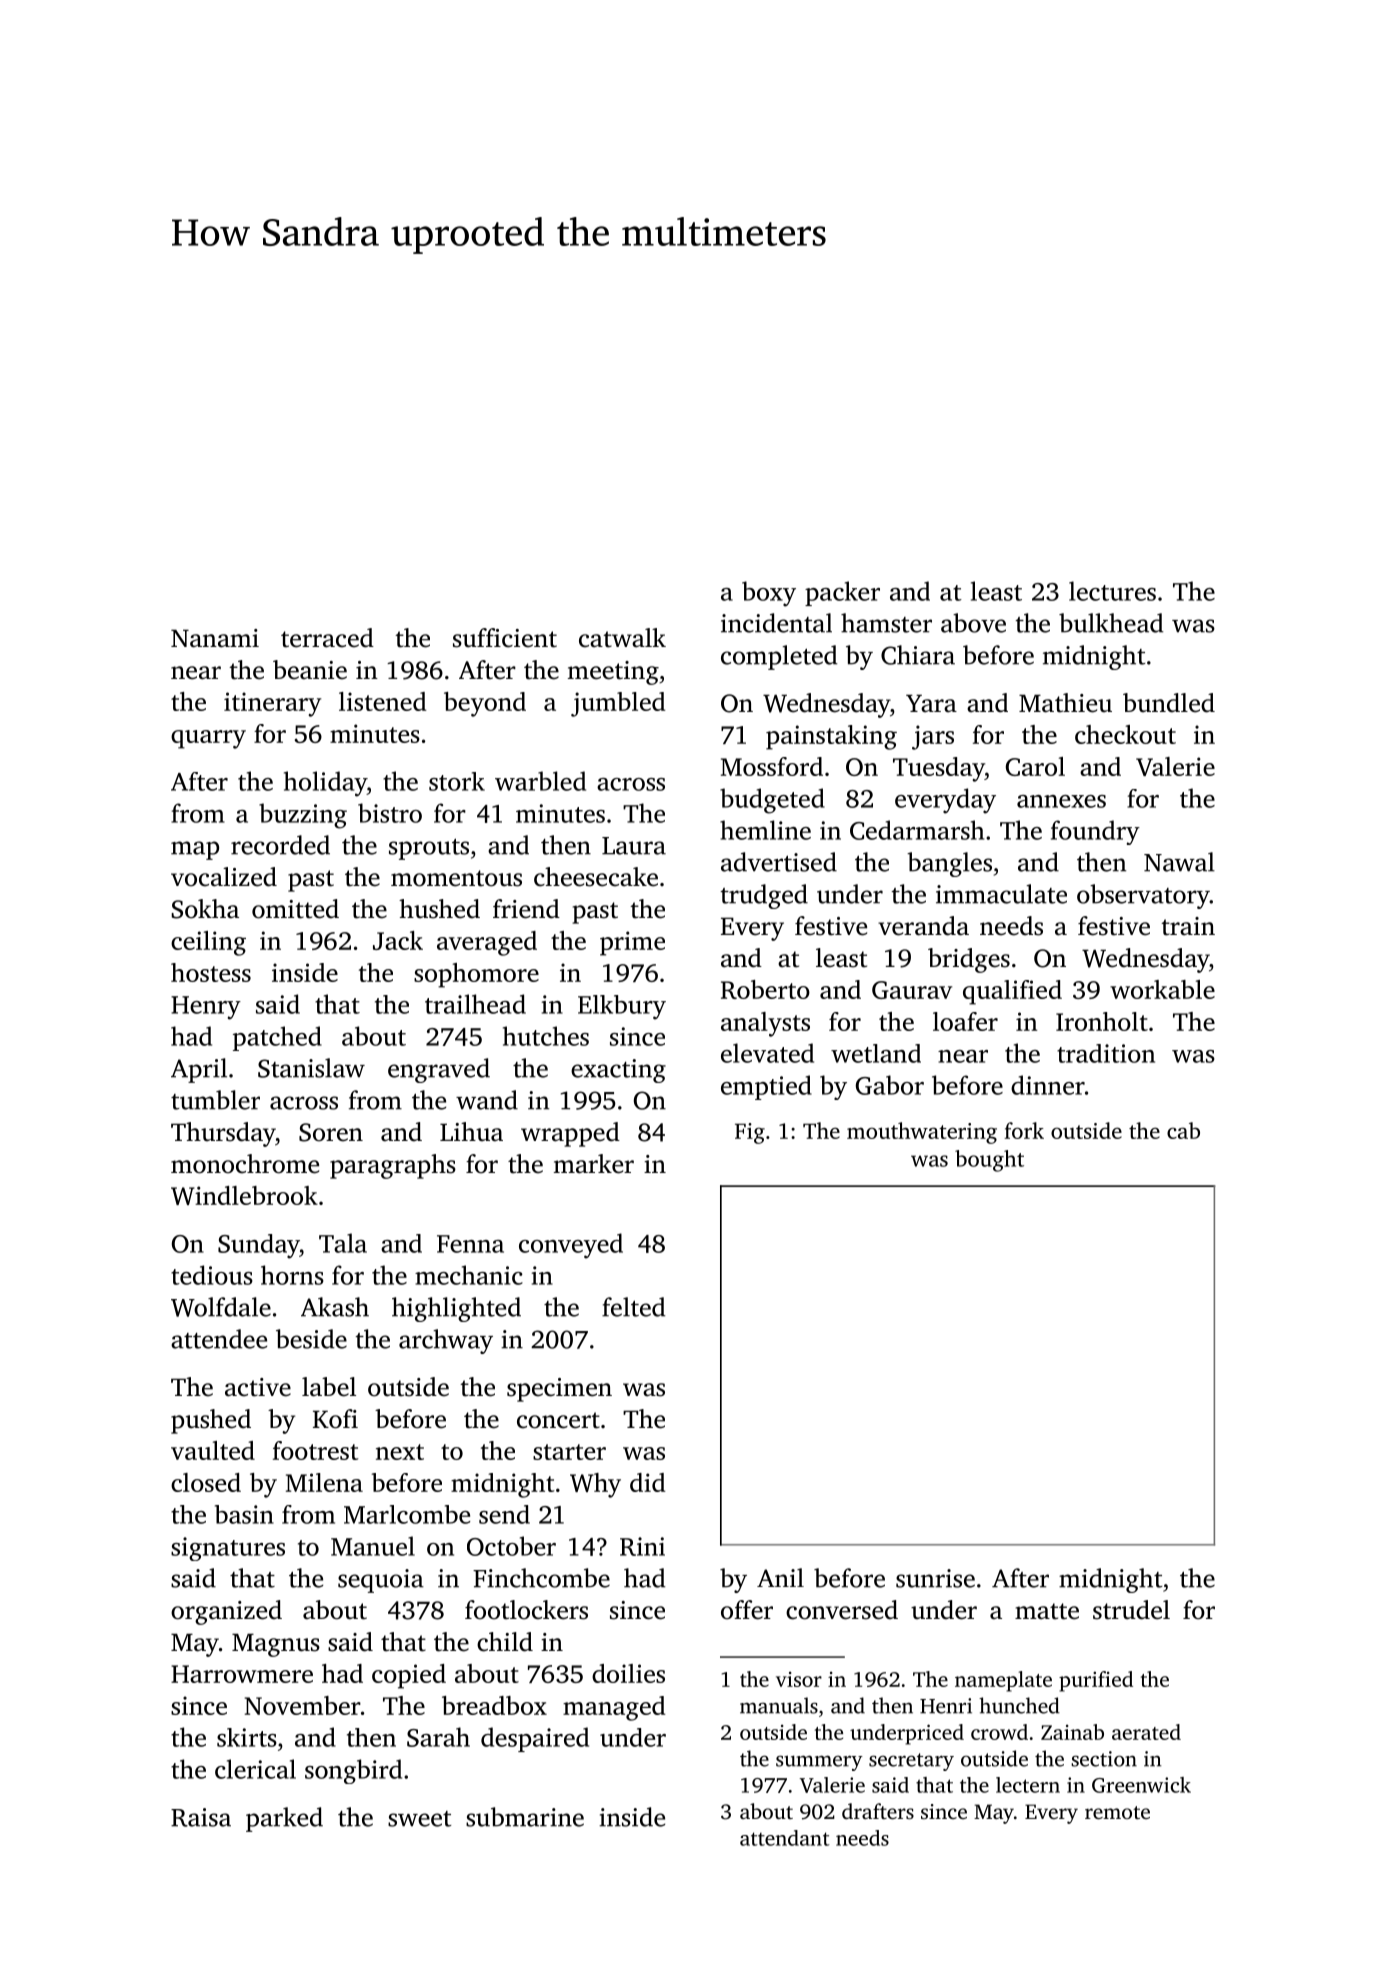  What do you see at coordinates (595, 1485) in the screenshot?
I see `Why` at bounding box center [595, 1485].
